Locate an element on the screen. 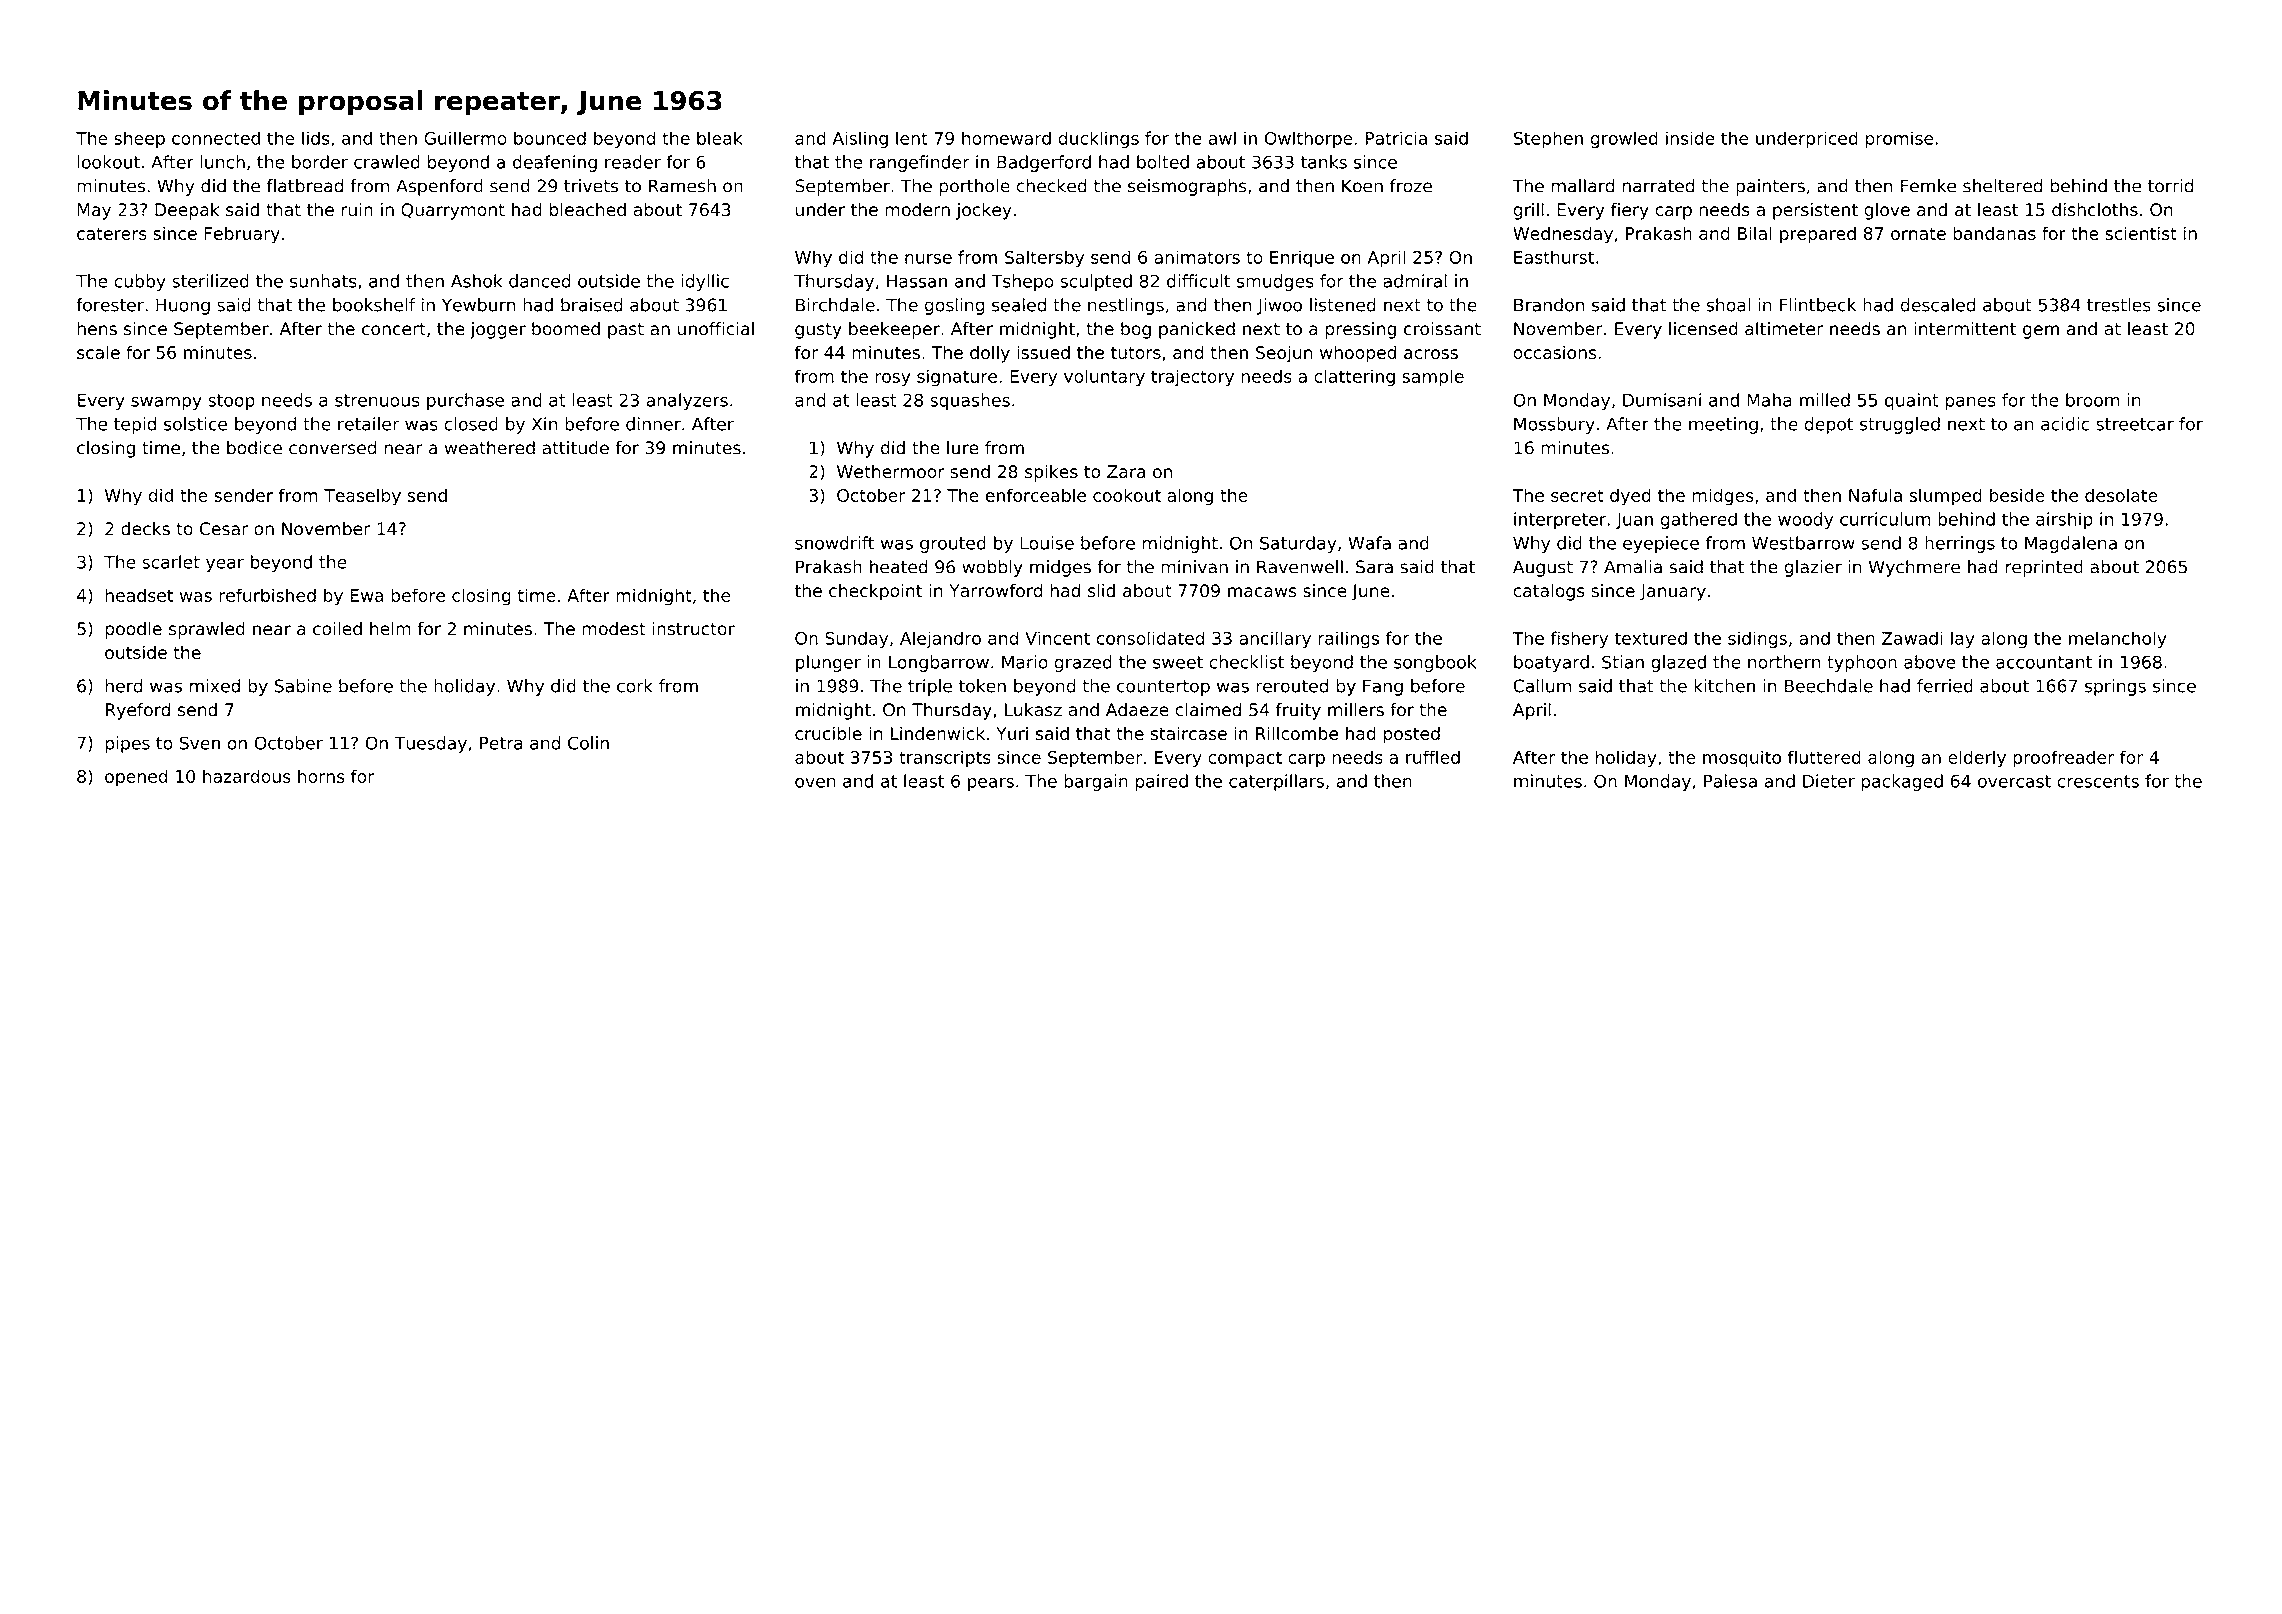 Image resolution: width=2282 pixels, height=1614 pixels. Wethermoor is located at coordinates (891, 471).
